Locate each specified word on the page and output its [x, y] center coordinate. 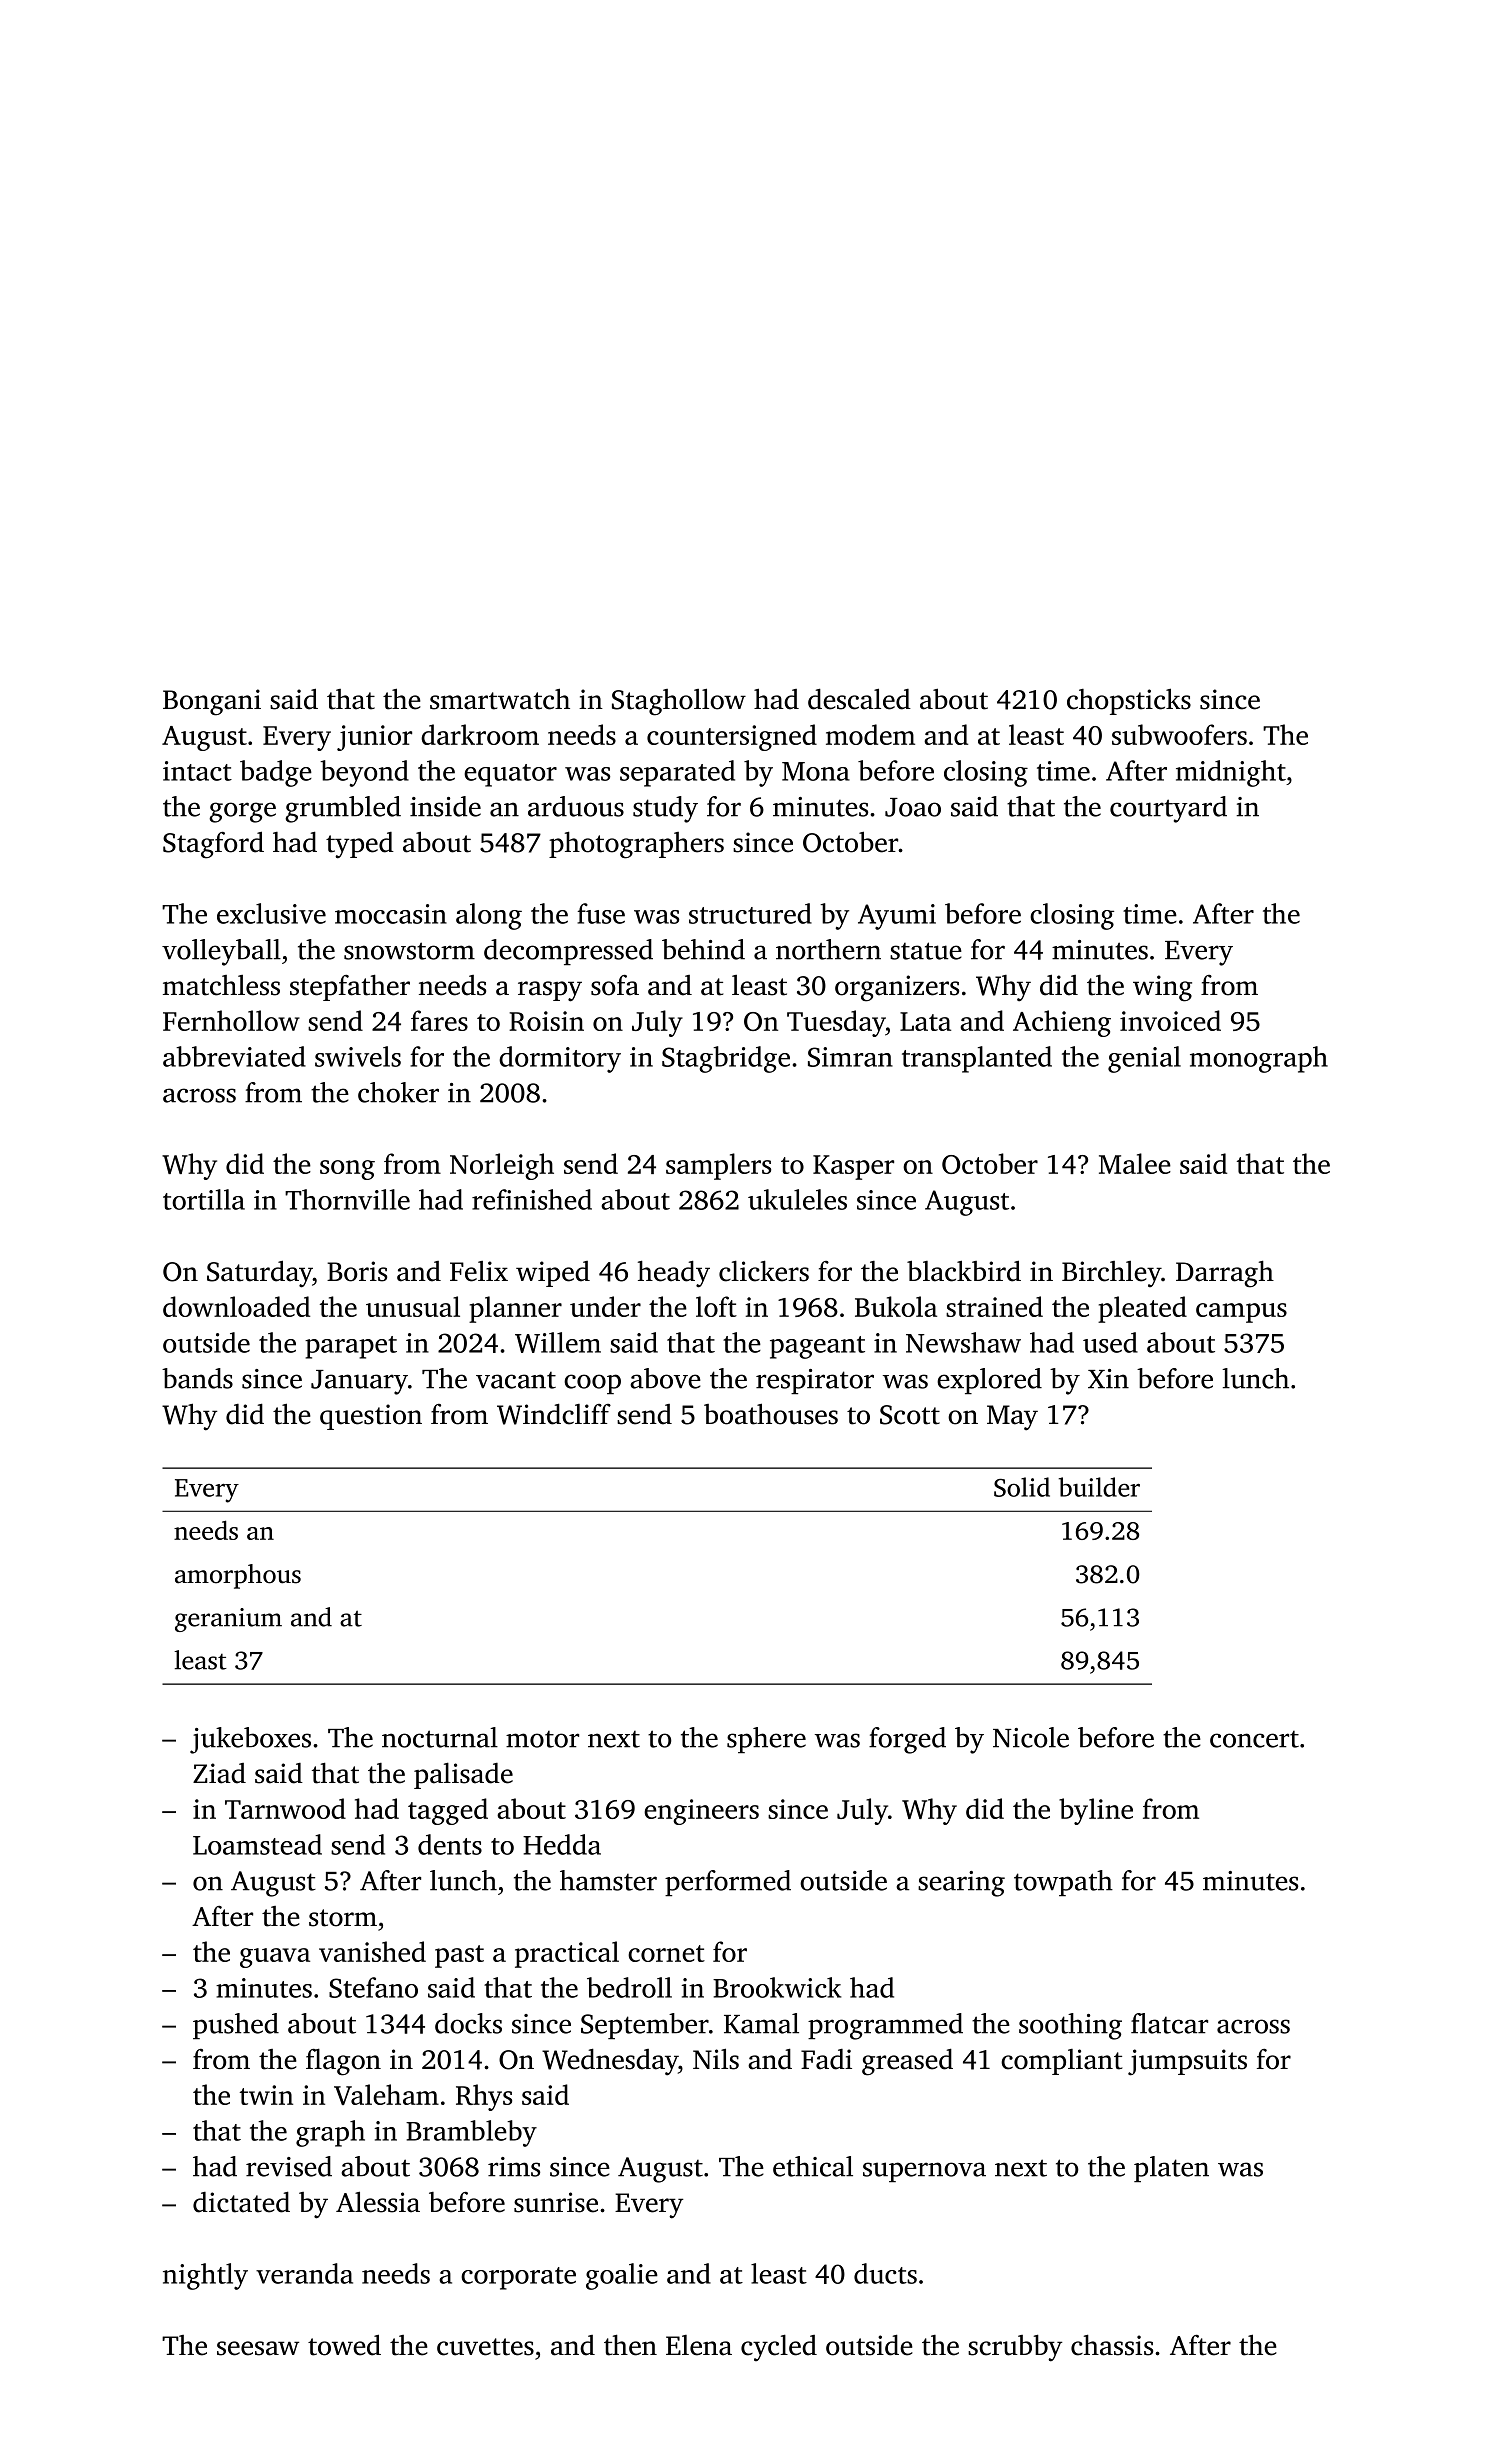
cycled [779, 2347]
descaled [859, 699]
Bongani [212, 702]
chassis [1112, 2345]
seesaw [258, 2348]
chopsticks [1129, 701]
